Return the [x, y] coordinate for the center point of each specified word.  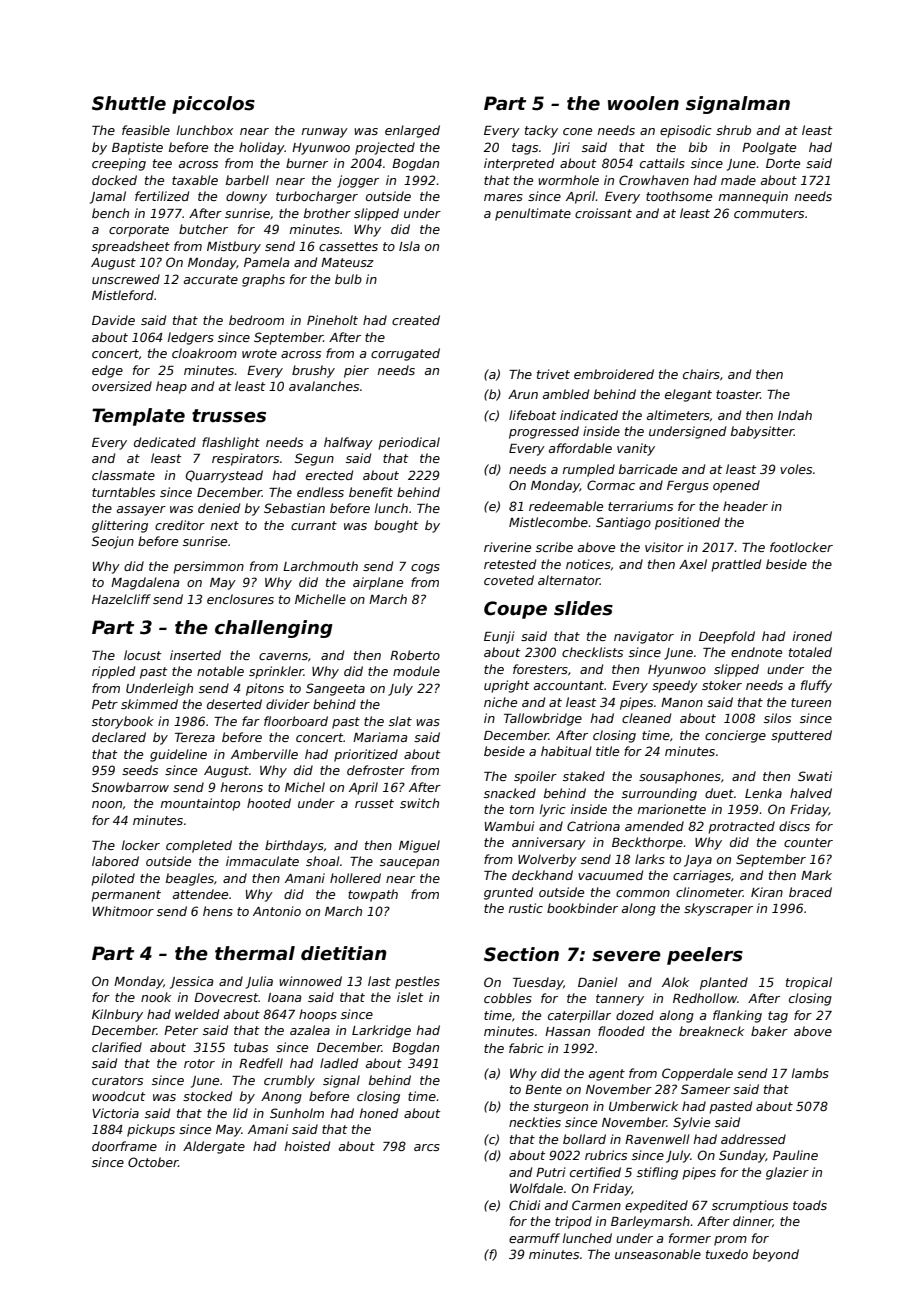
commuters [769, 213]
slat [400, 721]
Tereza [195, 737]
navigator [644, 637]
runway [325, 133]
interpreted [519, 164]
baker [769, 1031]
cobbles [508, 998]
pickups [151, 1130]
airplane [378, 583]
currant [314, 525]
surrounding [659, 794]
